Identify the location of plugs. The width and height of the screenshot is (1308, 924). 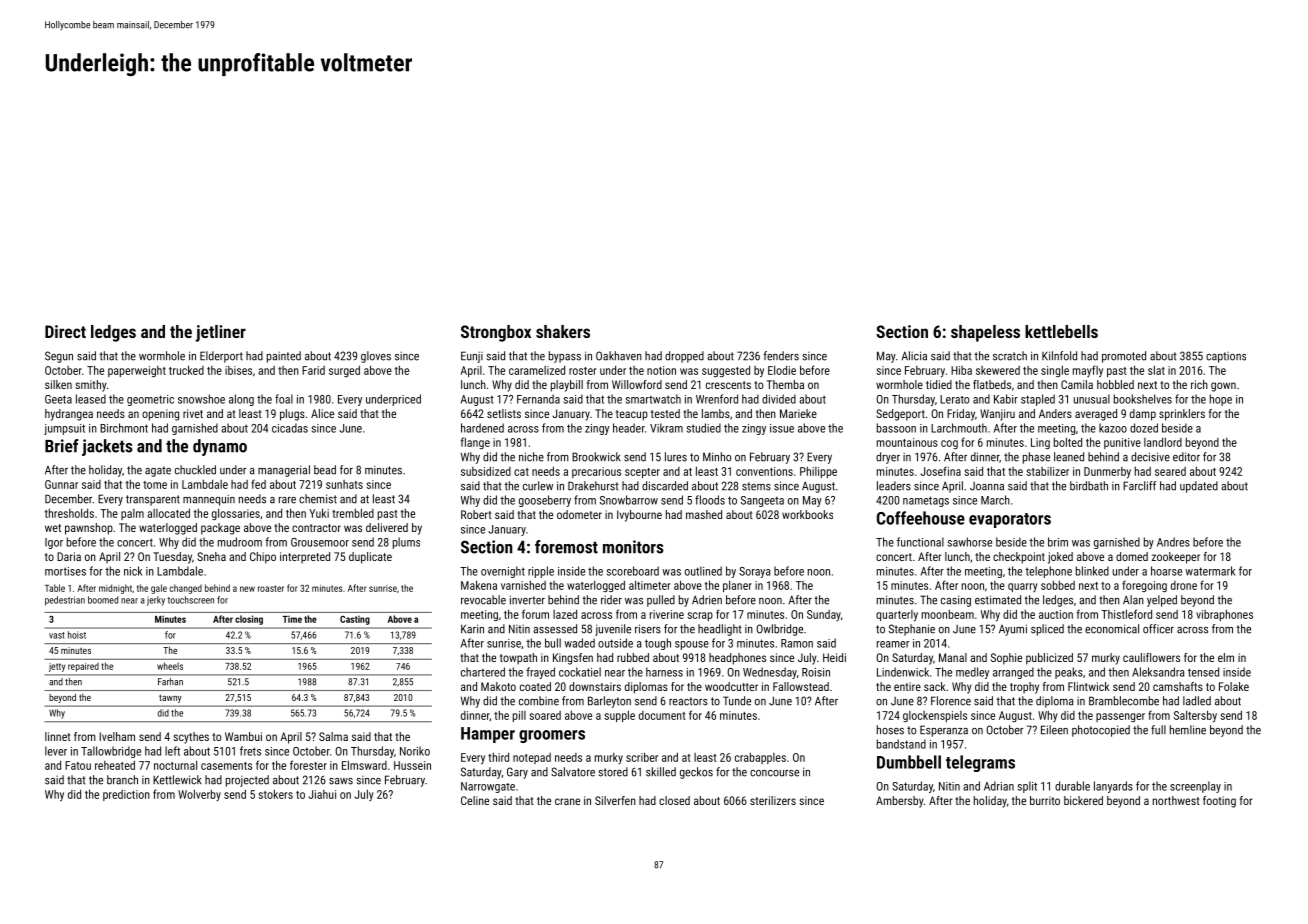
(292, 415).
